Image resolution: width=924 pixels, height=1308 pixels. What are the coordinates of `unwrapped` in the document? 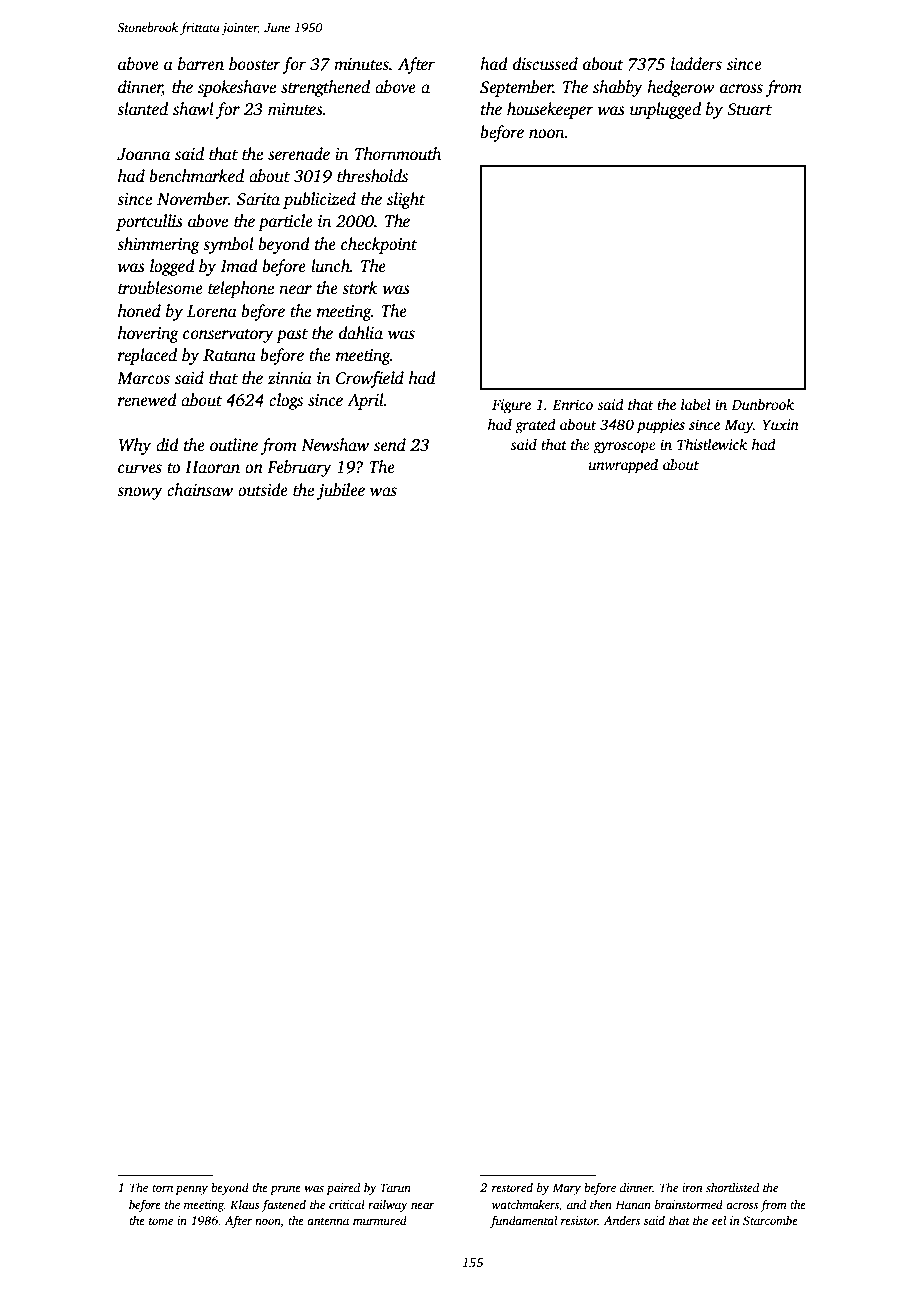 It's located at (623, 466).
